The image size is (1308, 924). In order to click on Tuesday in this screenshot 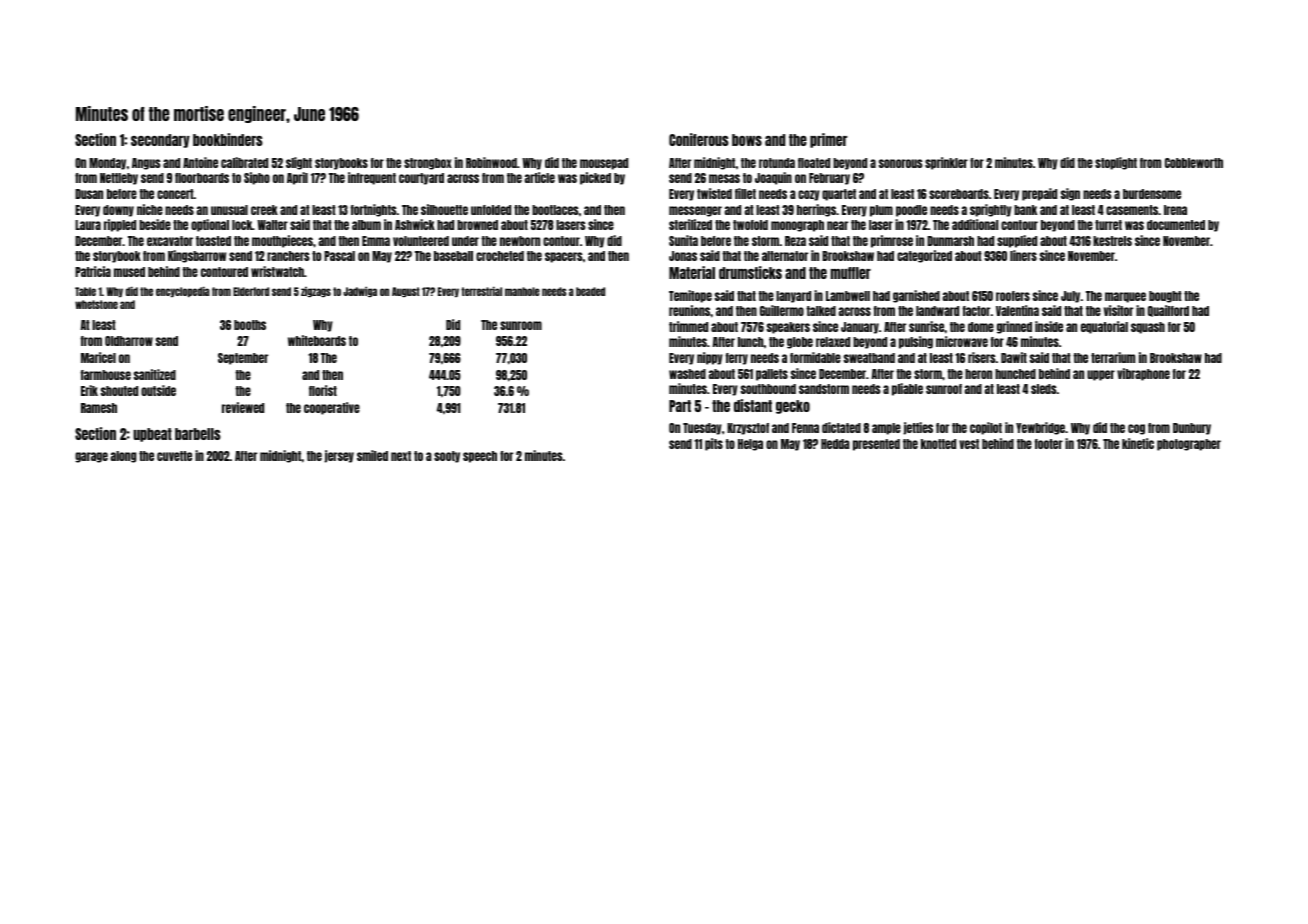, I will do `click(702, 429)`.
